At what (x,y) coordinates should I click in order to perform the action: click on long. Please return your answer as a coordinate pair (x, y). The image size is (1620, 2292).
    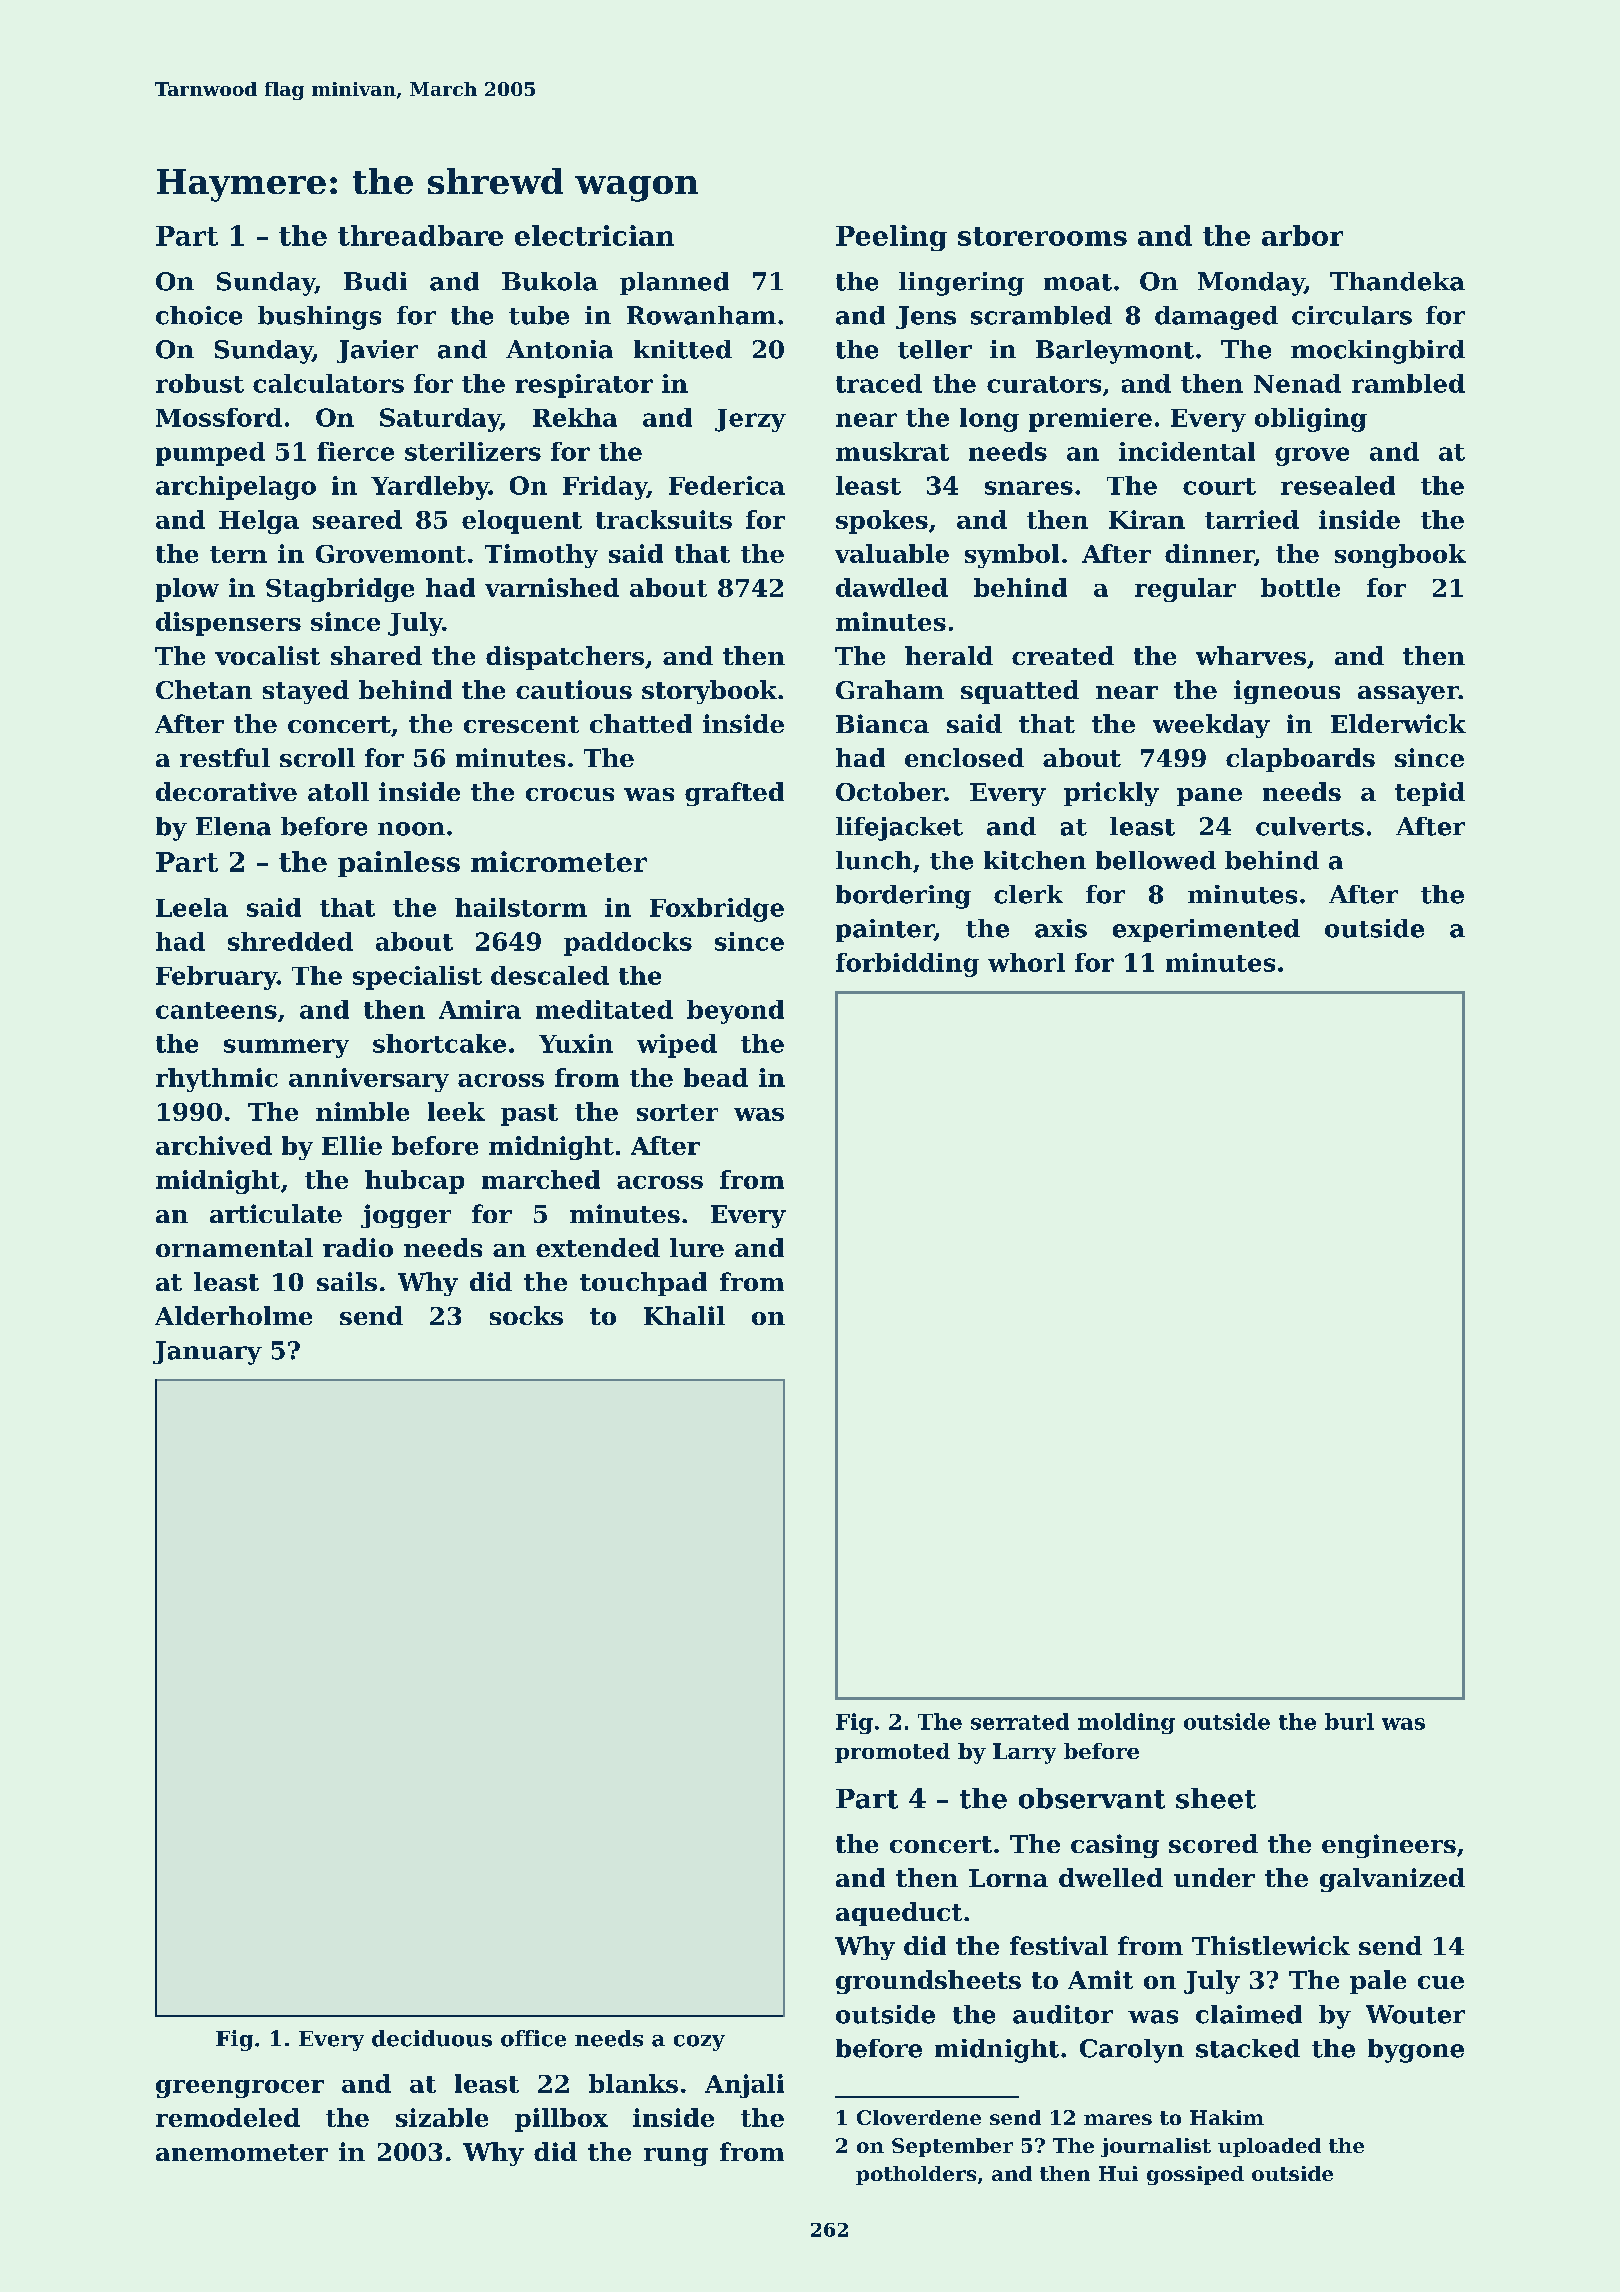
    Looking at the image, I should click on (989, 420).
